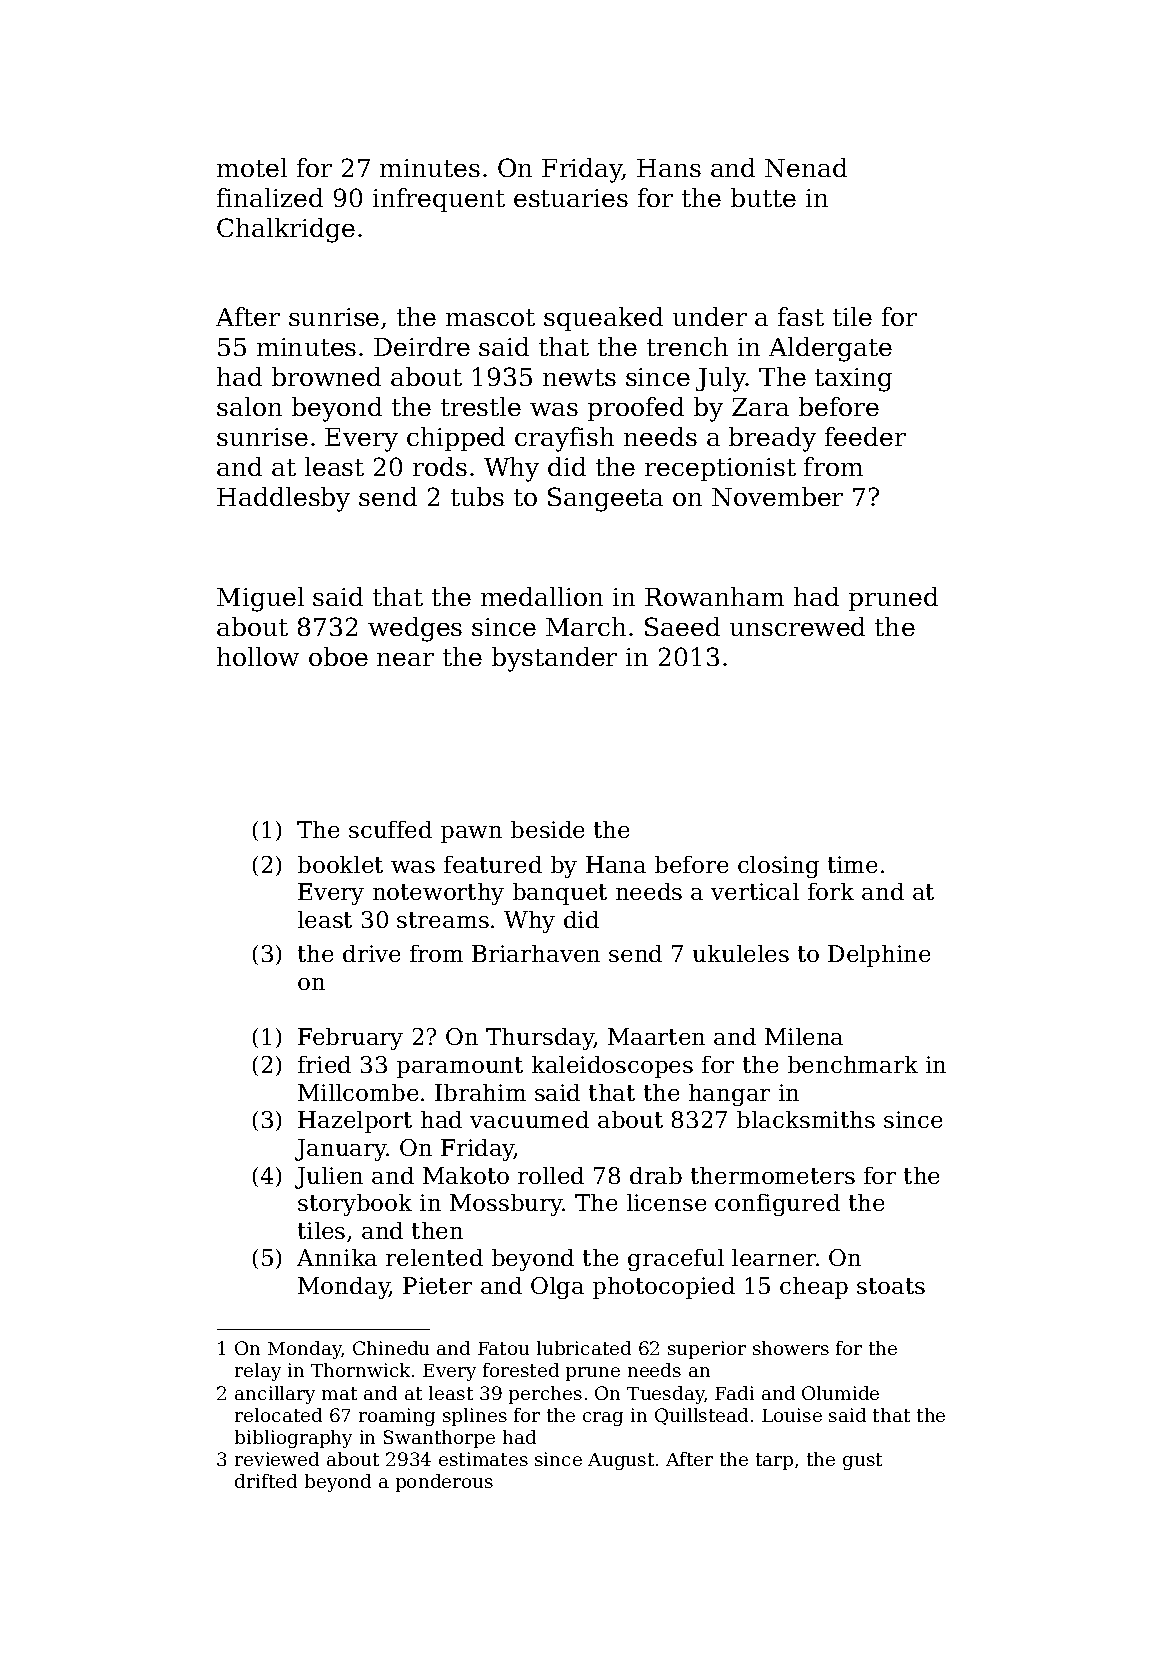 This screenshot has height=1654, width=1165. What do you see at coordinates (579, 377) in the screenshot?
I see `newts` at bounding box center [579, 377].
